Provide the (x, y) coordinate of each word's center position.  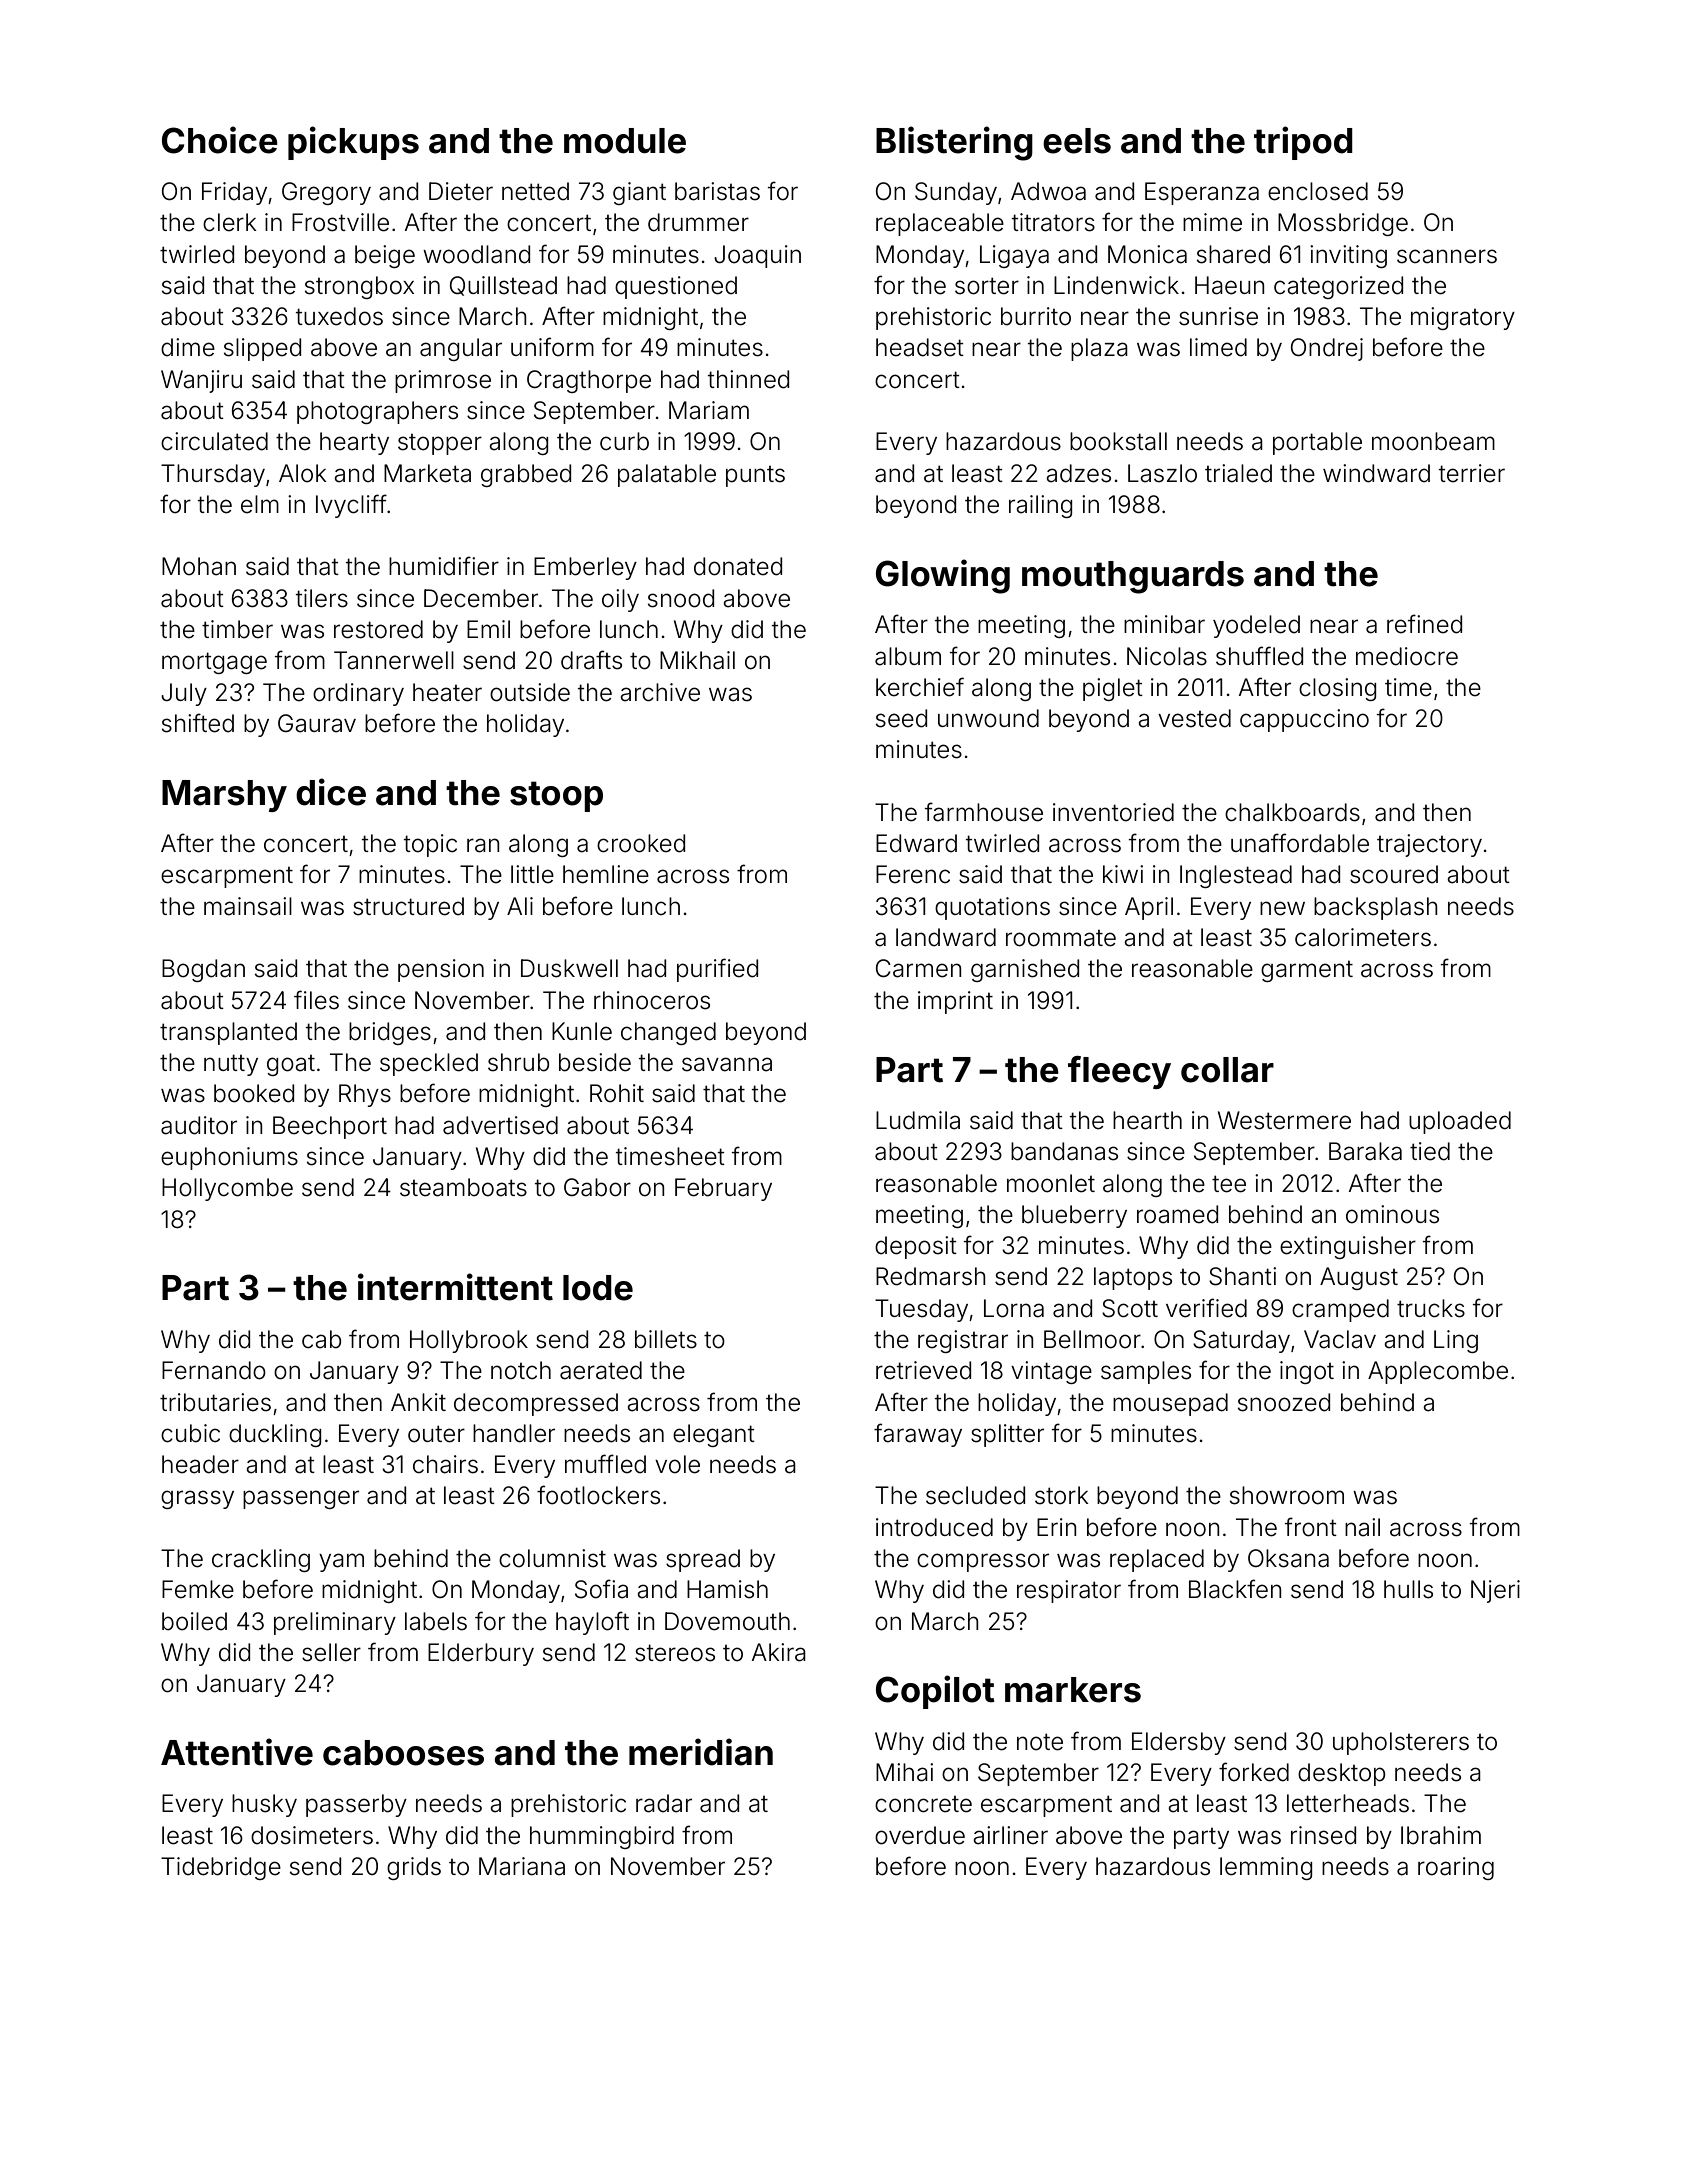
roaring (1456, 1868)
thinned (748, 379)
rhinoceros (652, 1000)
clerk (230, 222)
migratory (1463, 318)
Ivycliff (351, 506)
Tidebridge (221, 1868)
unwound (988, 718)
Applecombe (1438, 1372)
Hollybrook (469, 1341)
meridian (701, 1752)
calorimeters (1363, 937)
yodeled (1256, 626)
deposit (916, 1247)
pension (441, 970)
